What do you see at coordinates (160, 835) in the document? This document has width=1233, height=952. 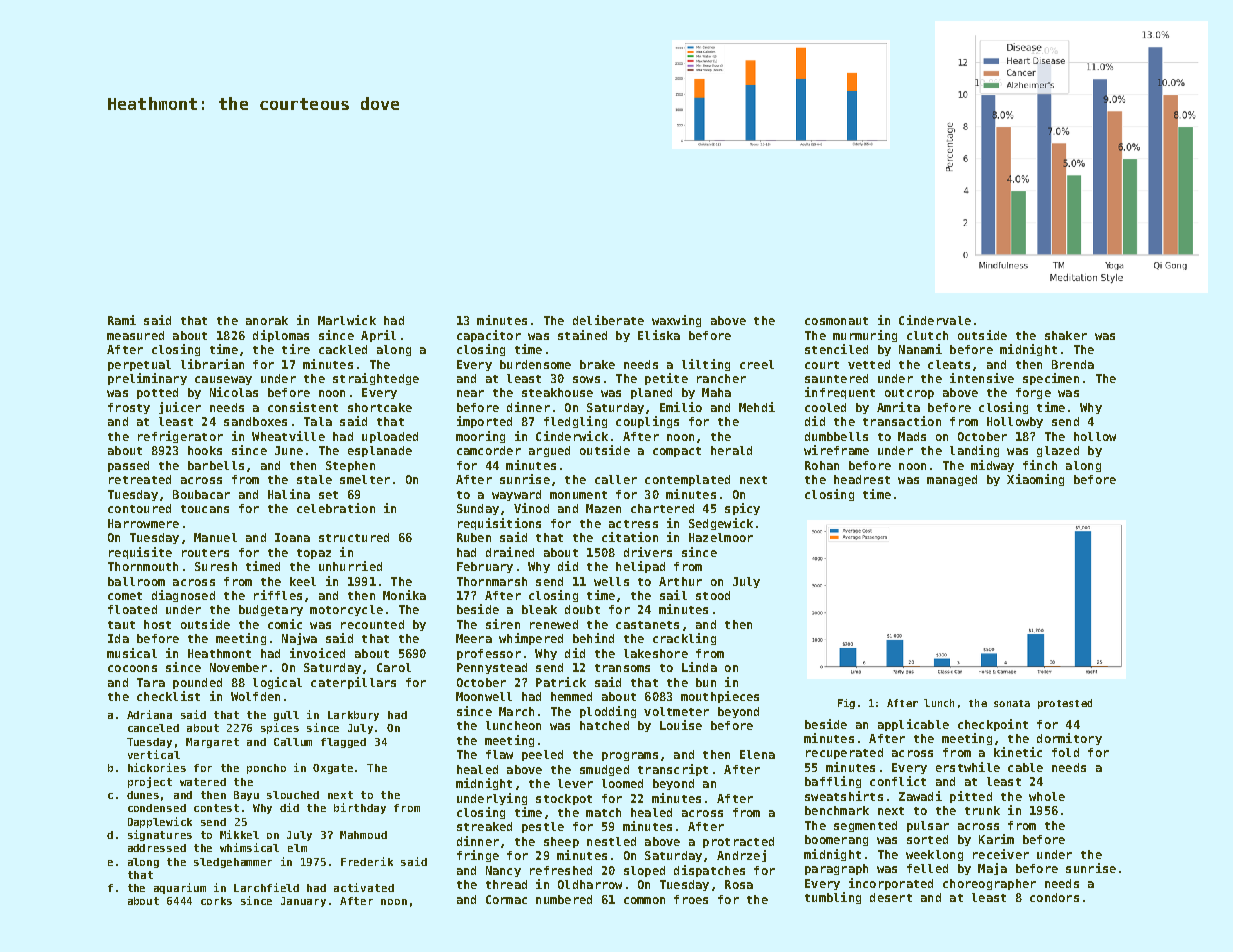 I see `signatures` at bounding box center [160, 835].
